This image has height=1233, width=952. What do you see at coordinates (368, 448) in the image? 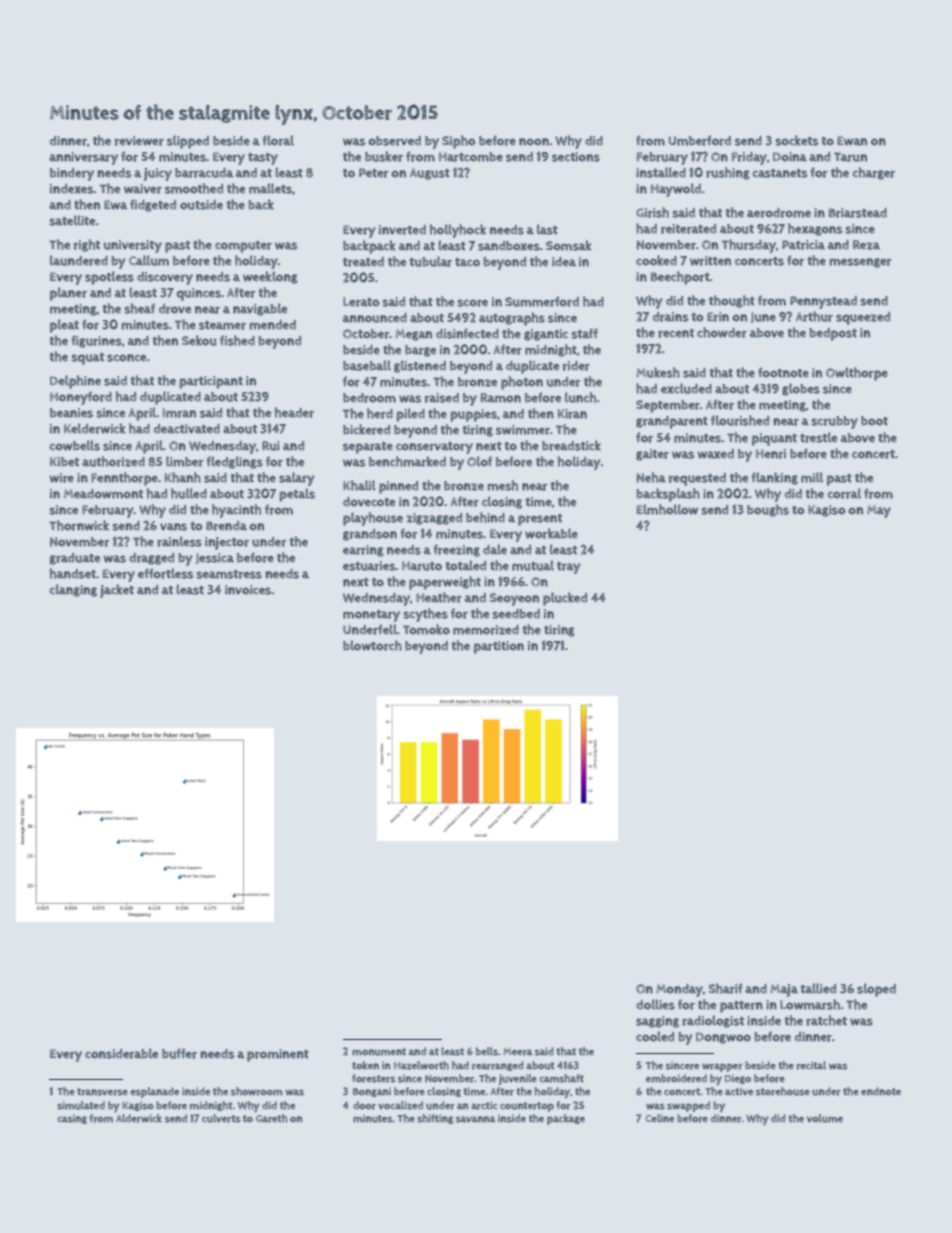
I see `separate` at bounding box center [368, 448].
